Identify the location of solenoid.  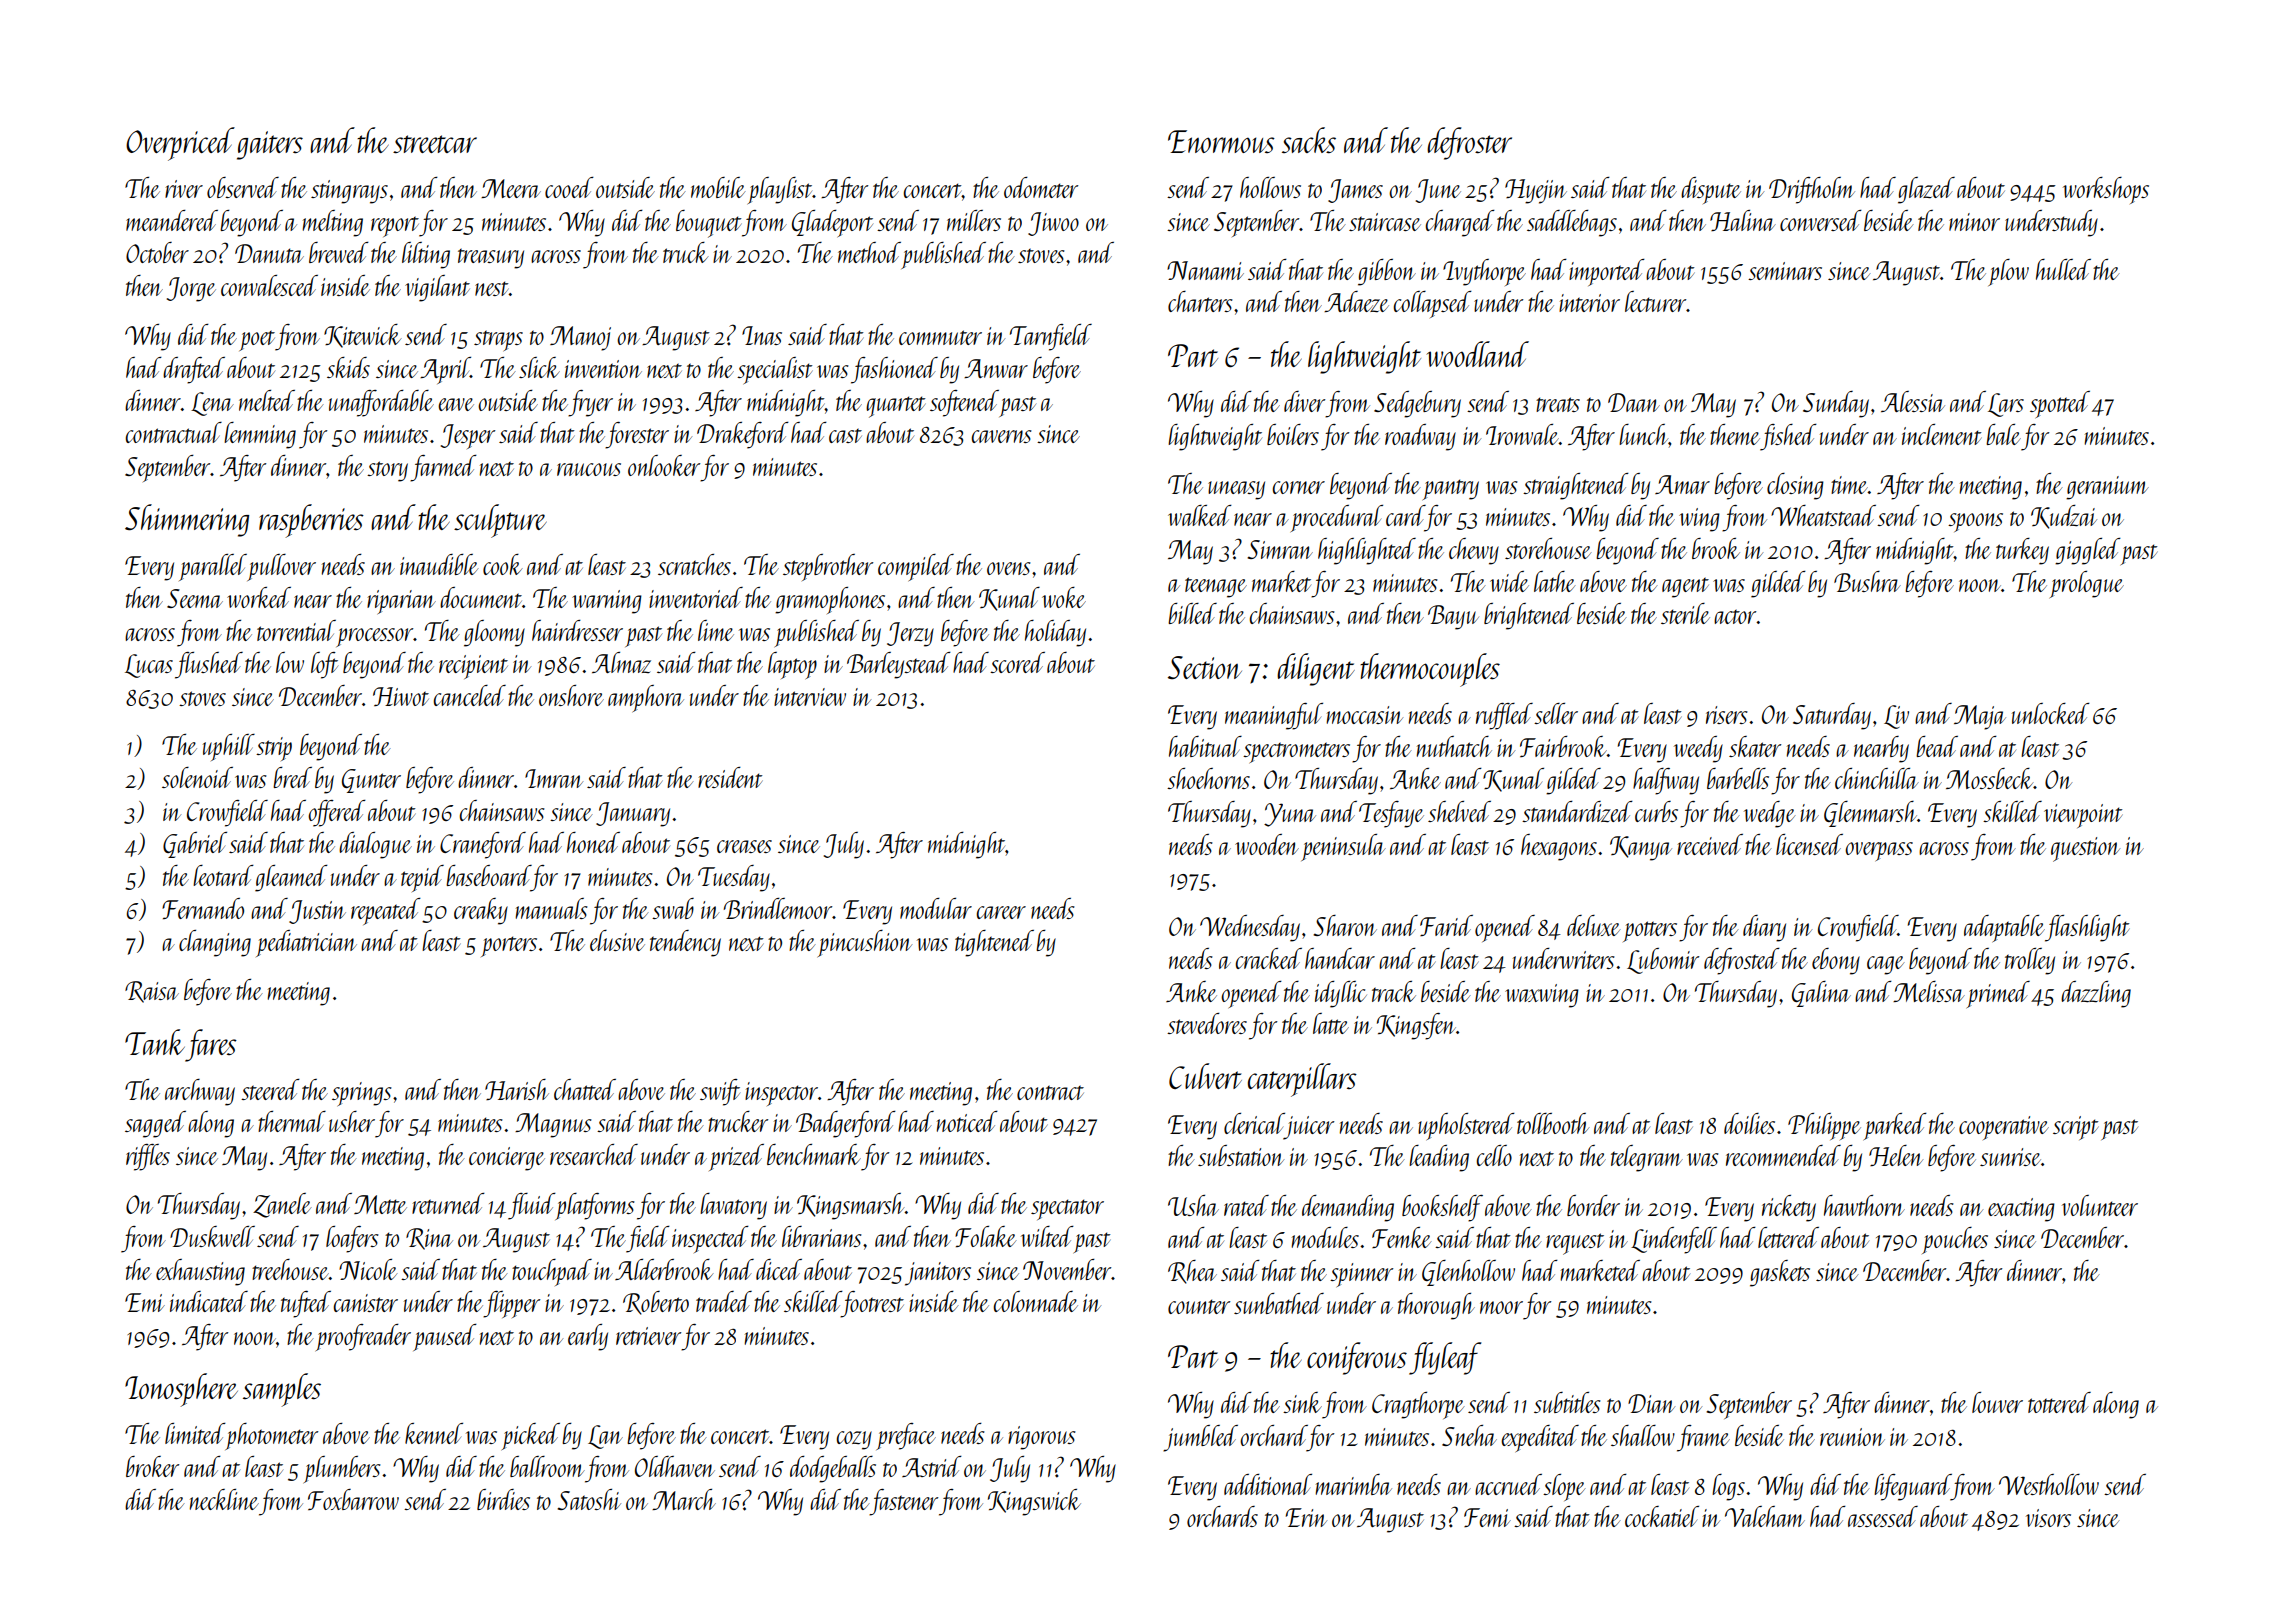
(197, 777).
